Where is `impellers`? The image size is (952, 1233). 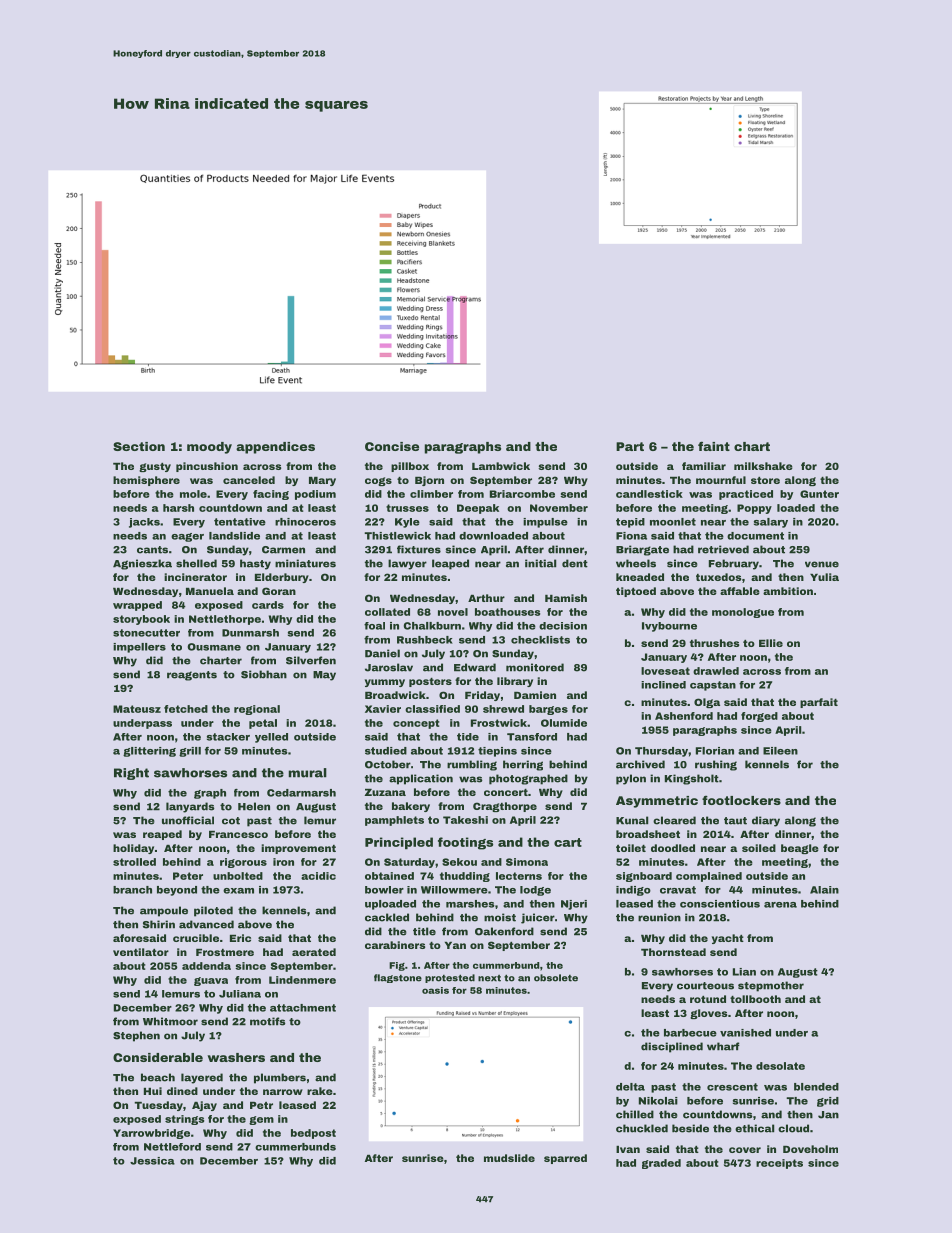
impellers is located at coordinates (139, 648).
